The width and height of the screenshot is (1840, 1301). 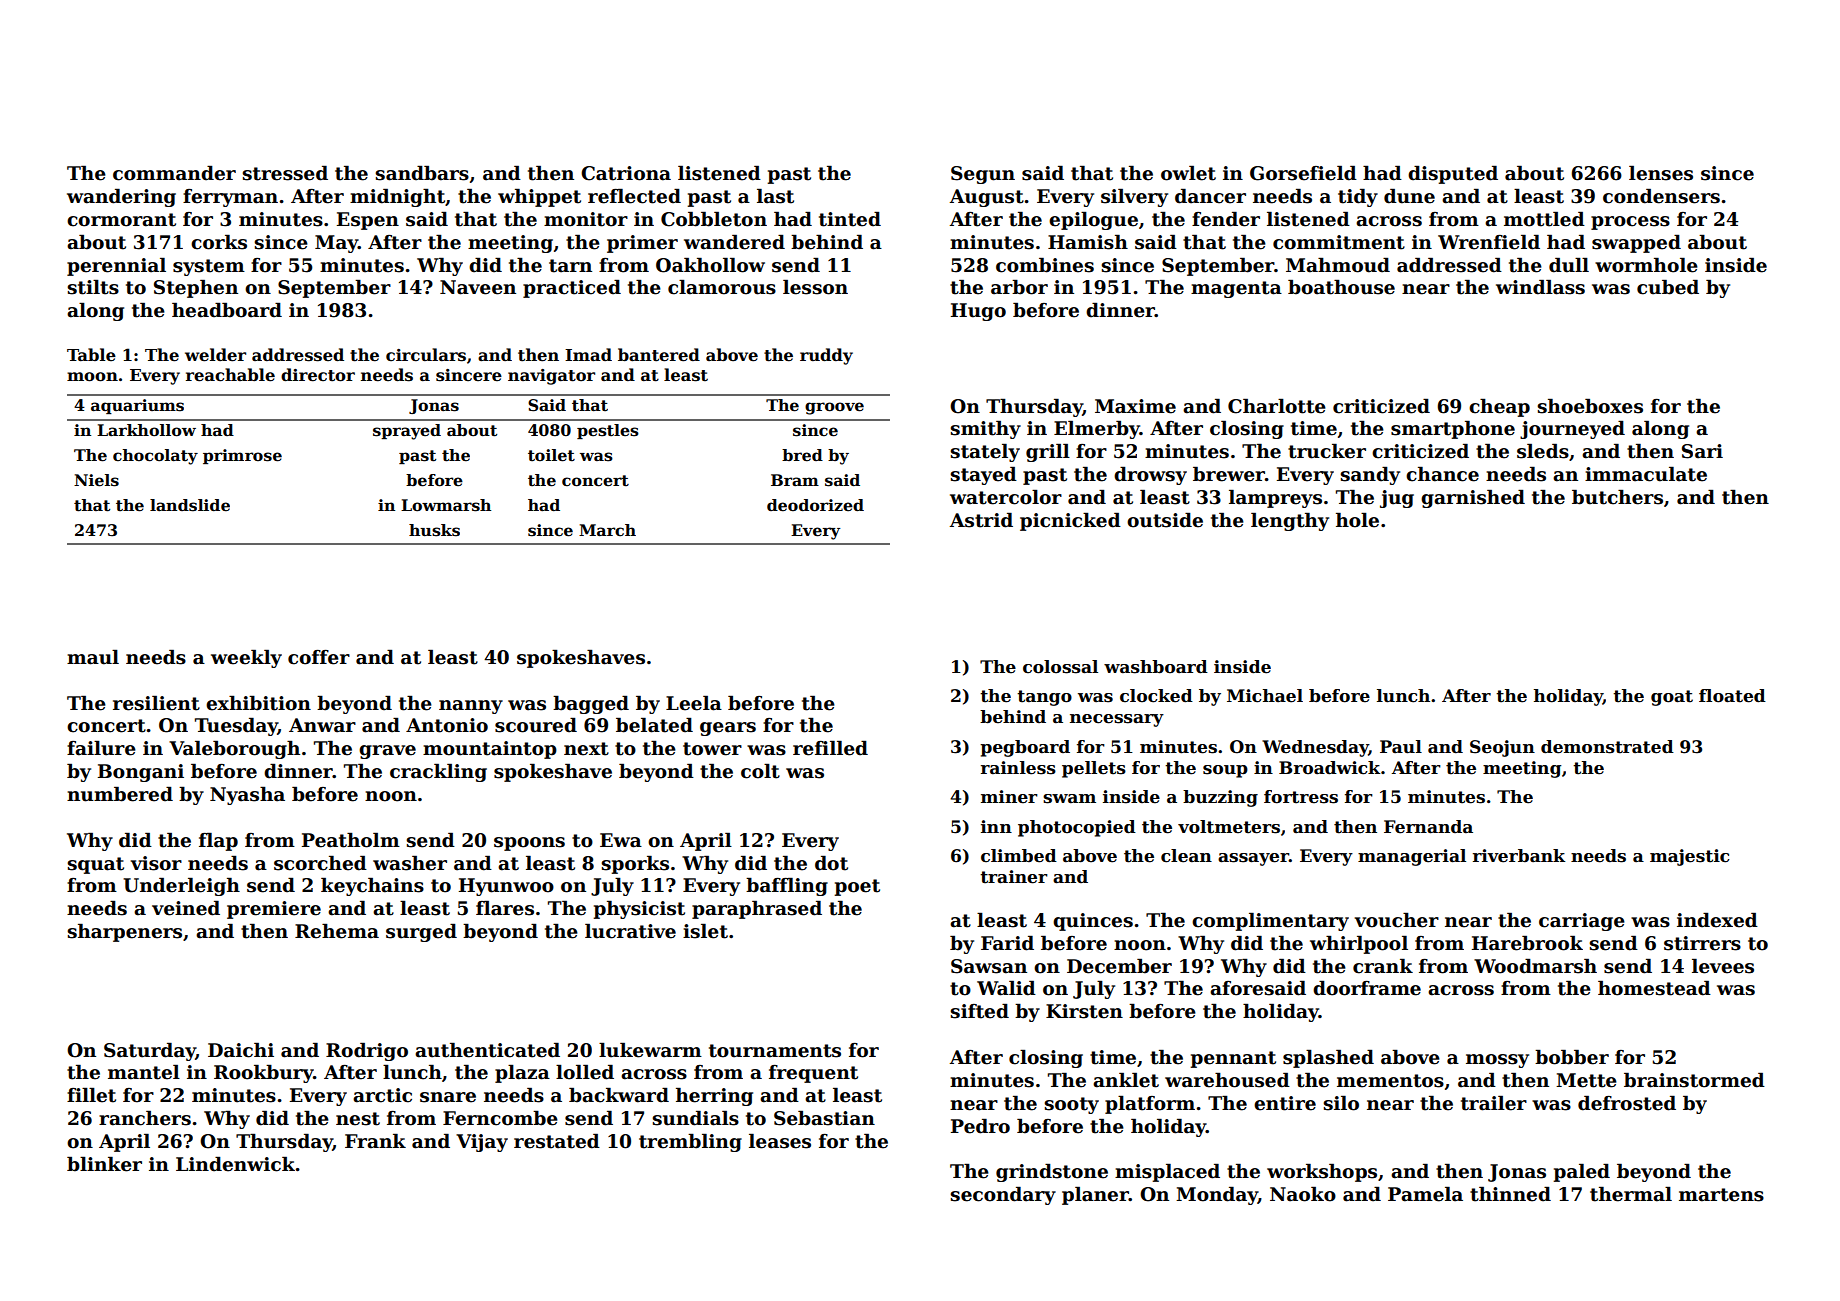 What do you see at coordinates (104, 1164) in the screenshot?
I see `blinker` at bounding box center [104, 1164].
